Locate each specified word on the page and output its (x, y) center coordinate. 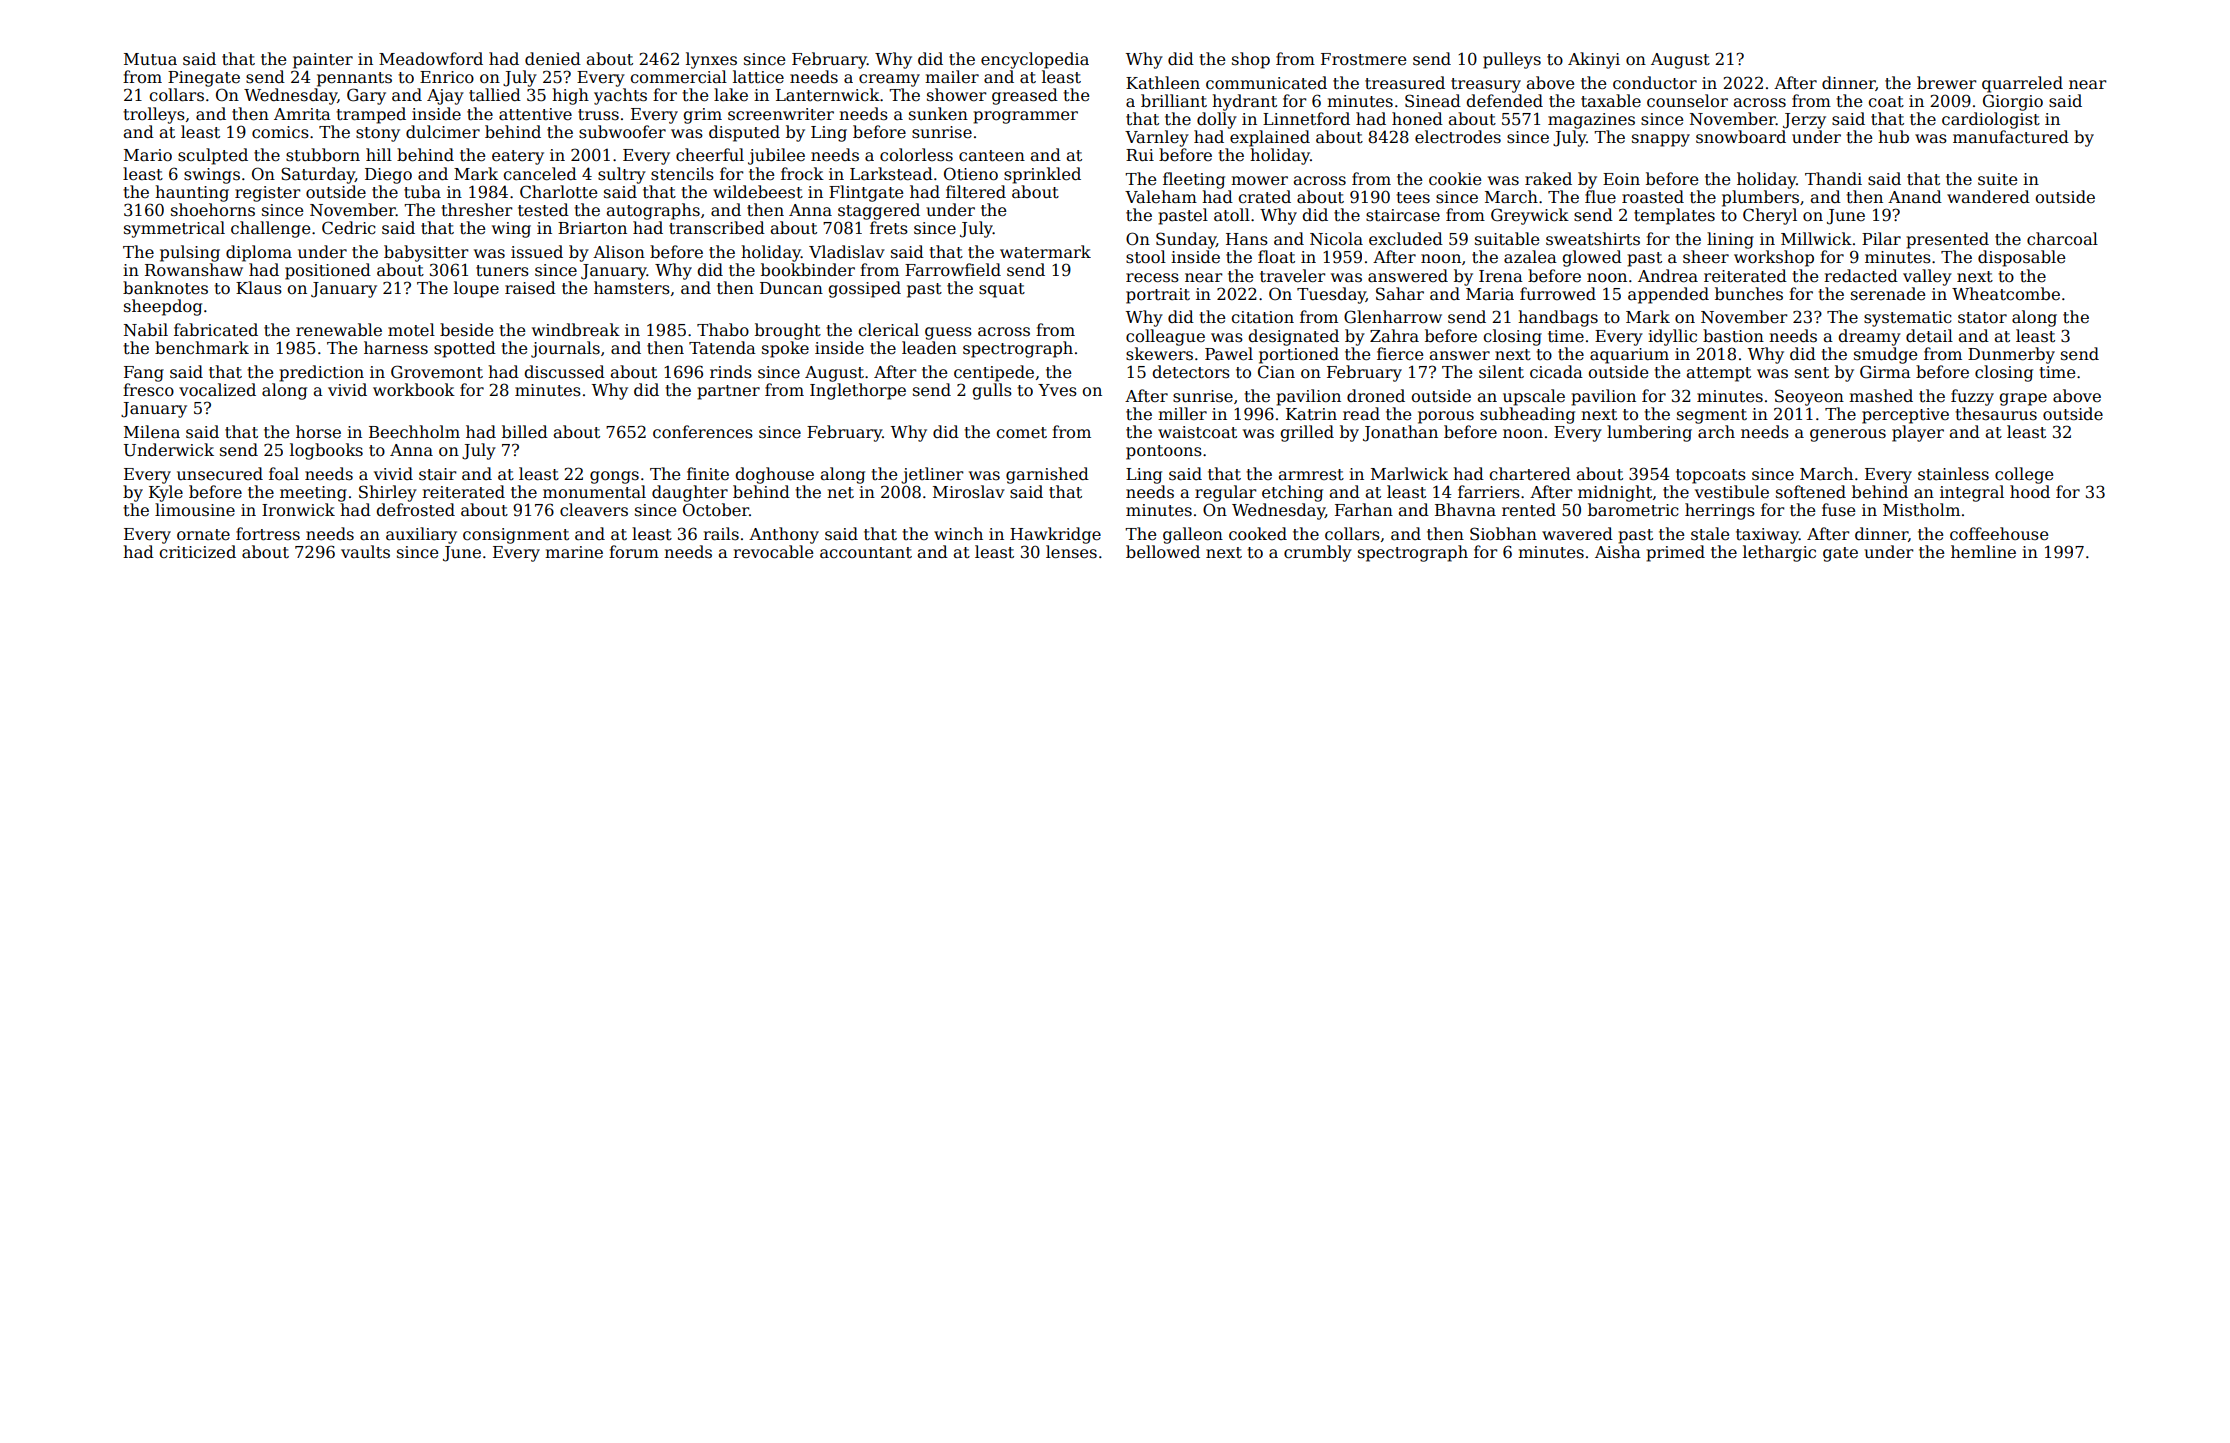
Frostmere (1363, 59)
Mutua (150, 59)
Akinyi (1594, 60)
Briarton (592, 228)
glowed (1592, 258)
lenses (1071, 552)
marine (574, 552)
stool (1146, 257)
